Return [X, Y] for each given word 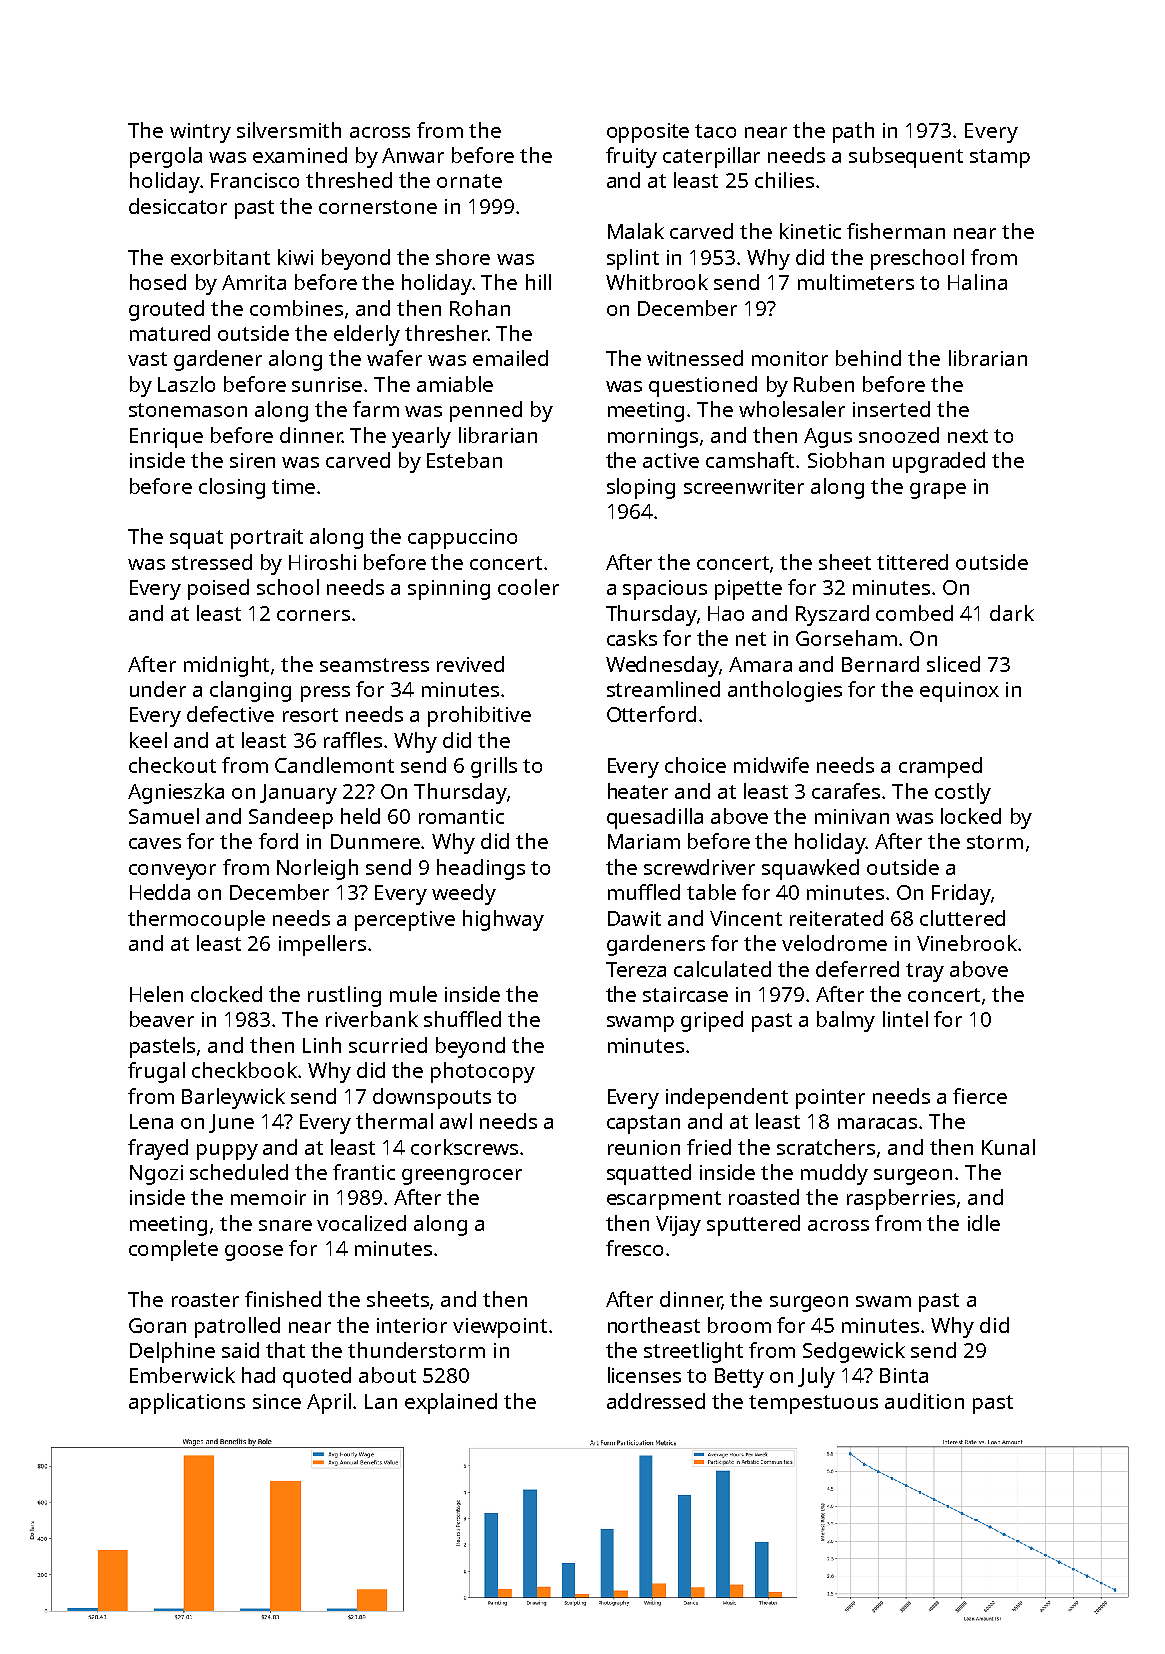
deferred [857, 969]
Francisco [255, 180]
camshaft [750, 460]
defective [230, 714]
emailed [510, 358]
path [853, 132]
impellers [322, 945]
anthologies [785, 691]
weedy [464, 894]
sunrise [327, 384]
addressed [656, 1401]
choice [695, 765]
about [387, 1375]
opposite [648, 133]
